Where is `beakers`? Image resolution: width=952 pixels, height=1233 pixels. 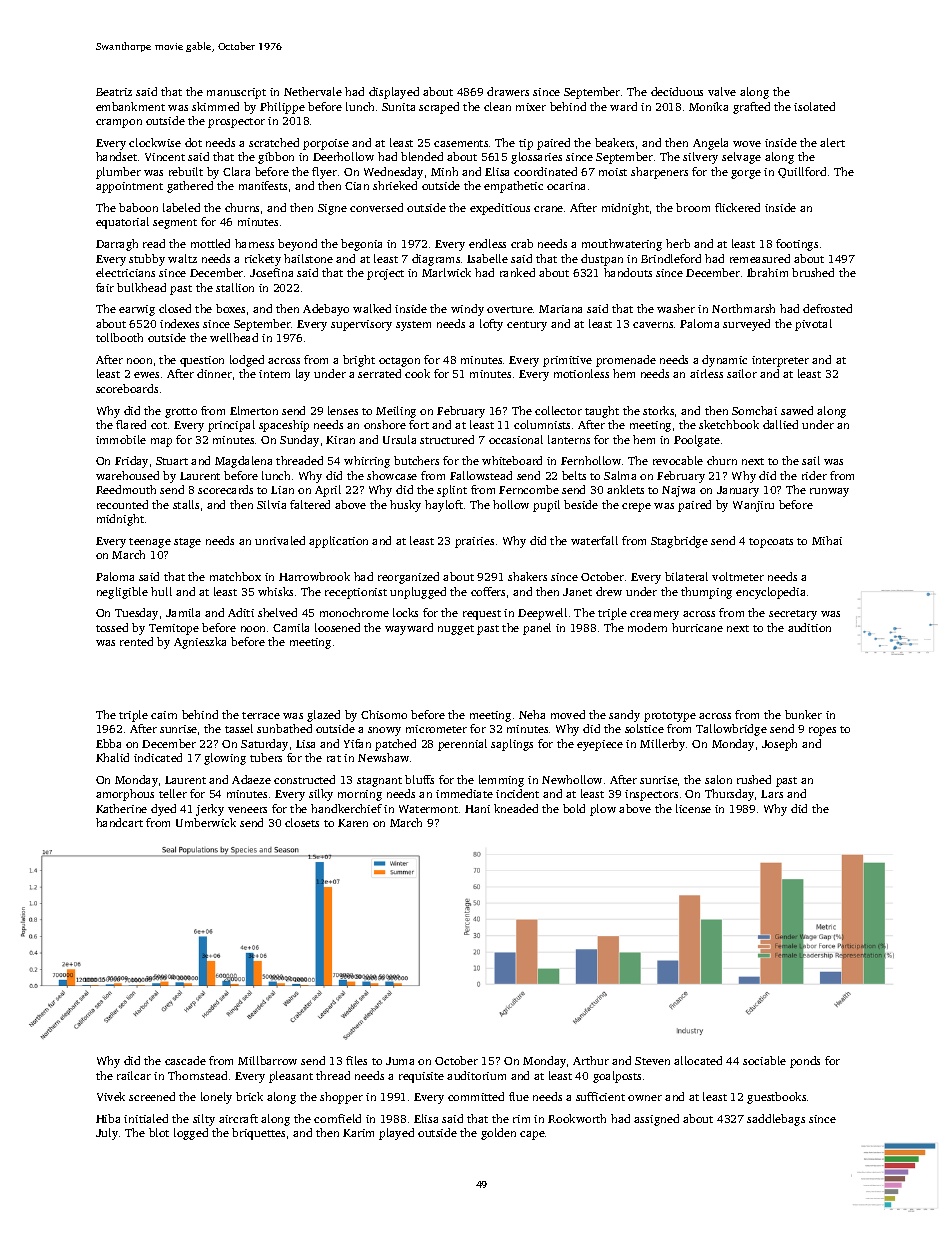 beakers is located at coordinates (614, 142).
